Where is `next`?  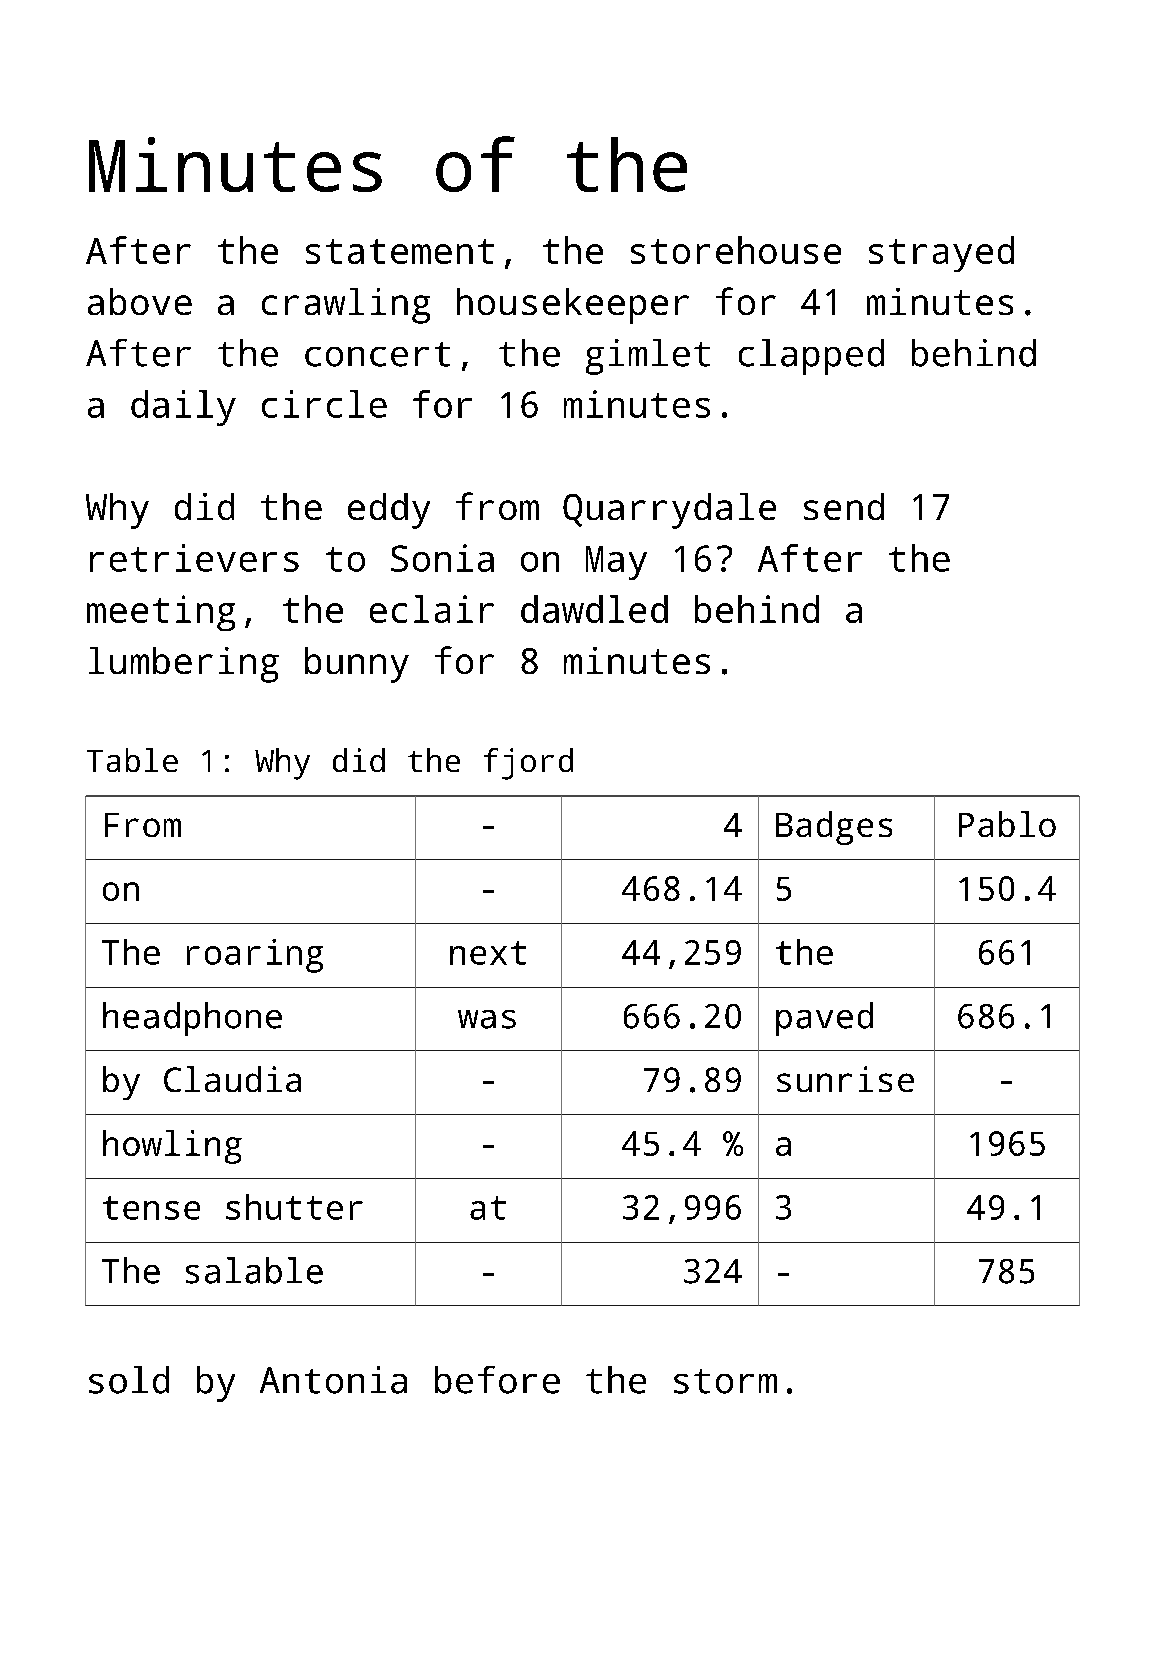 next is located at coordinates (488, 953).
